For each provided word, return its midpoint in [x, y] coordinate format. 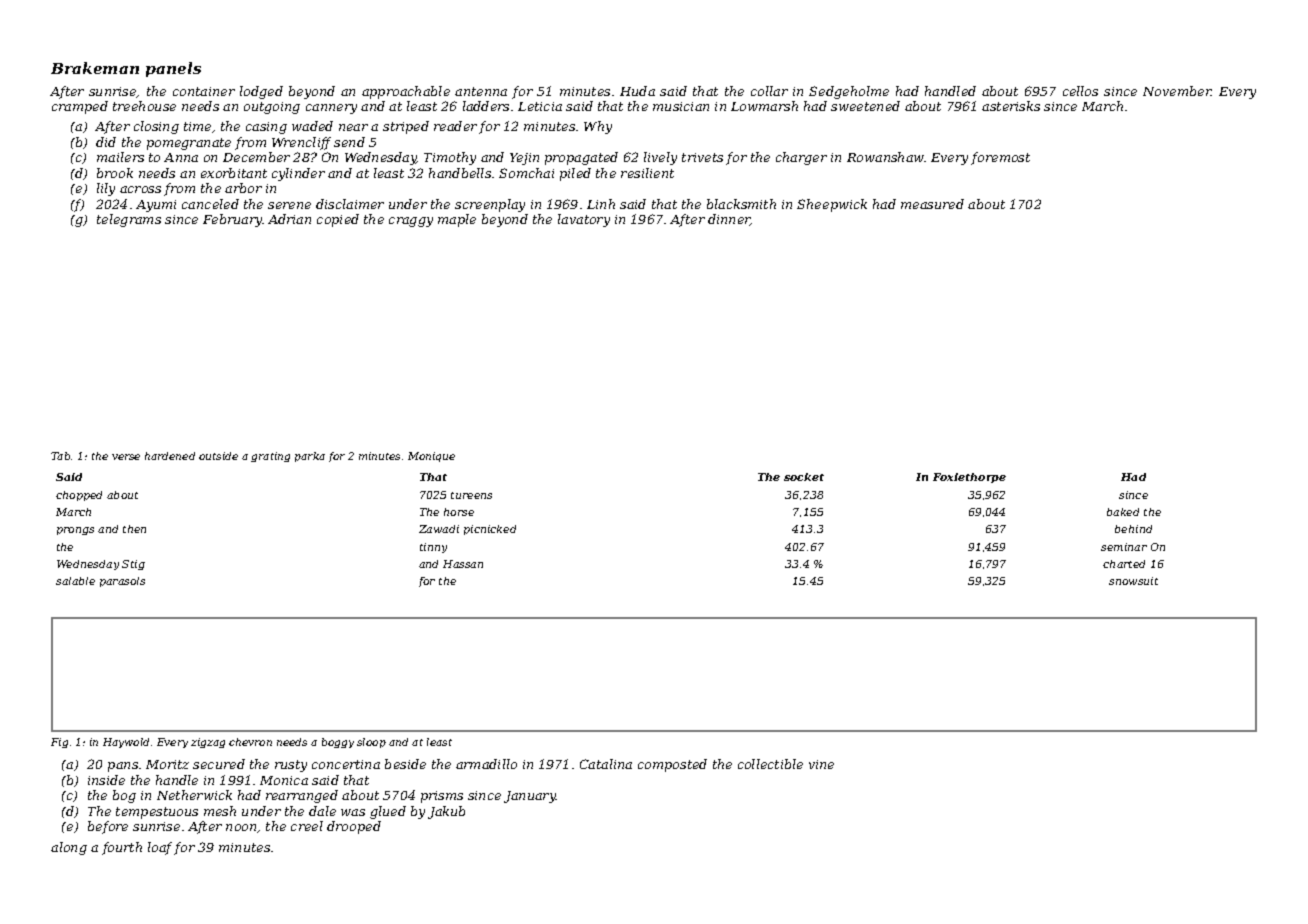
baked [1123, 512]
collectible [770, 764]
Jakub [446, 812]
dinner [729, 220]
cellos [1080, 91]
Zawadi [439, 529]
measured [932, 204]
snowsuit [1133, 581]
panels [173, 69]
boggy [338, 743]
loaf [160, 848]
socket [804, 477]
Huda [637, 91]
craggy [411, 222]
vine [821, 764]
